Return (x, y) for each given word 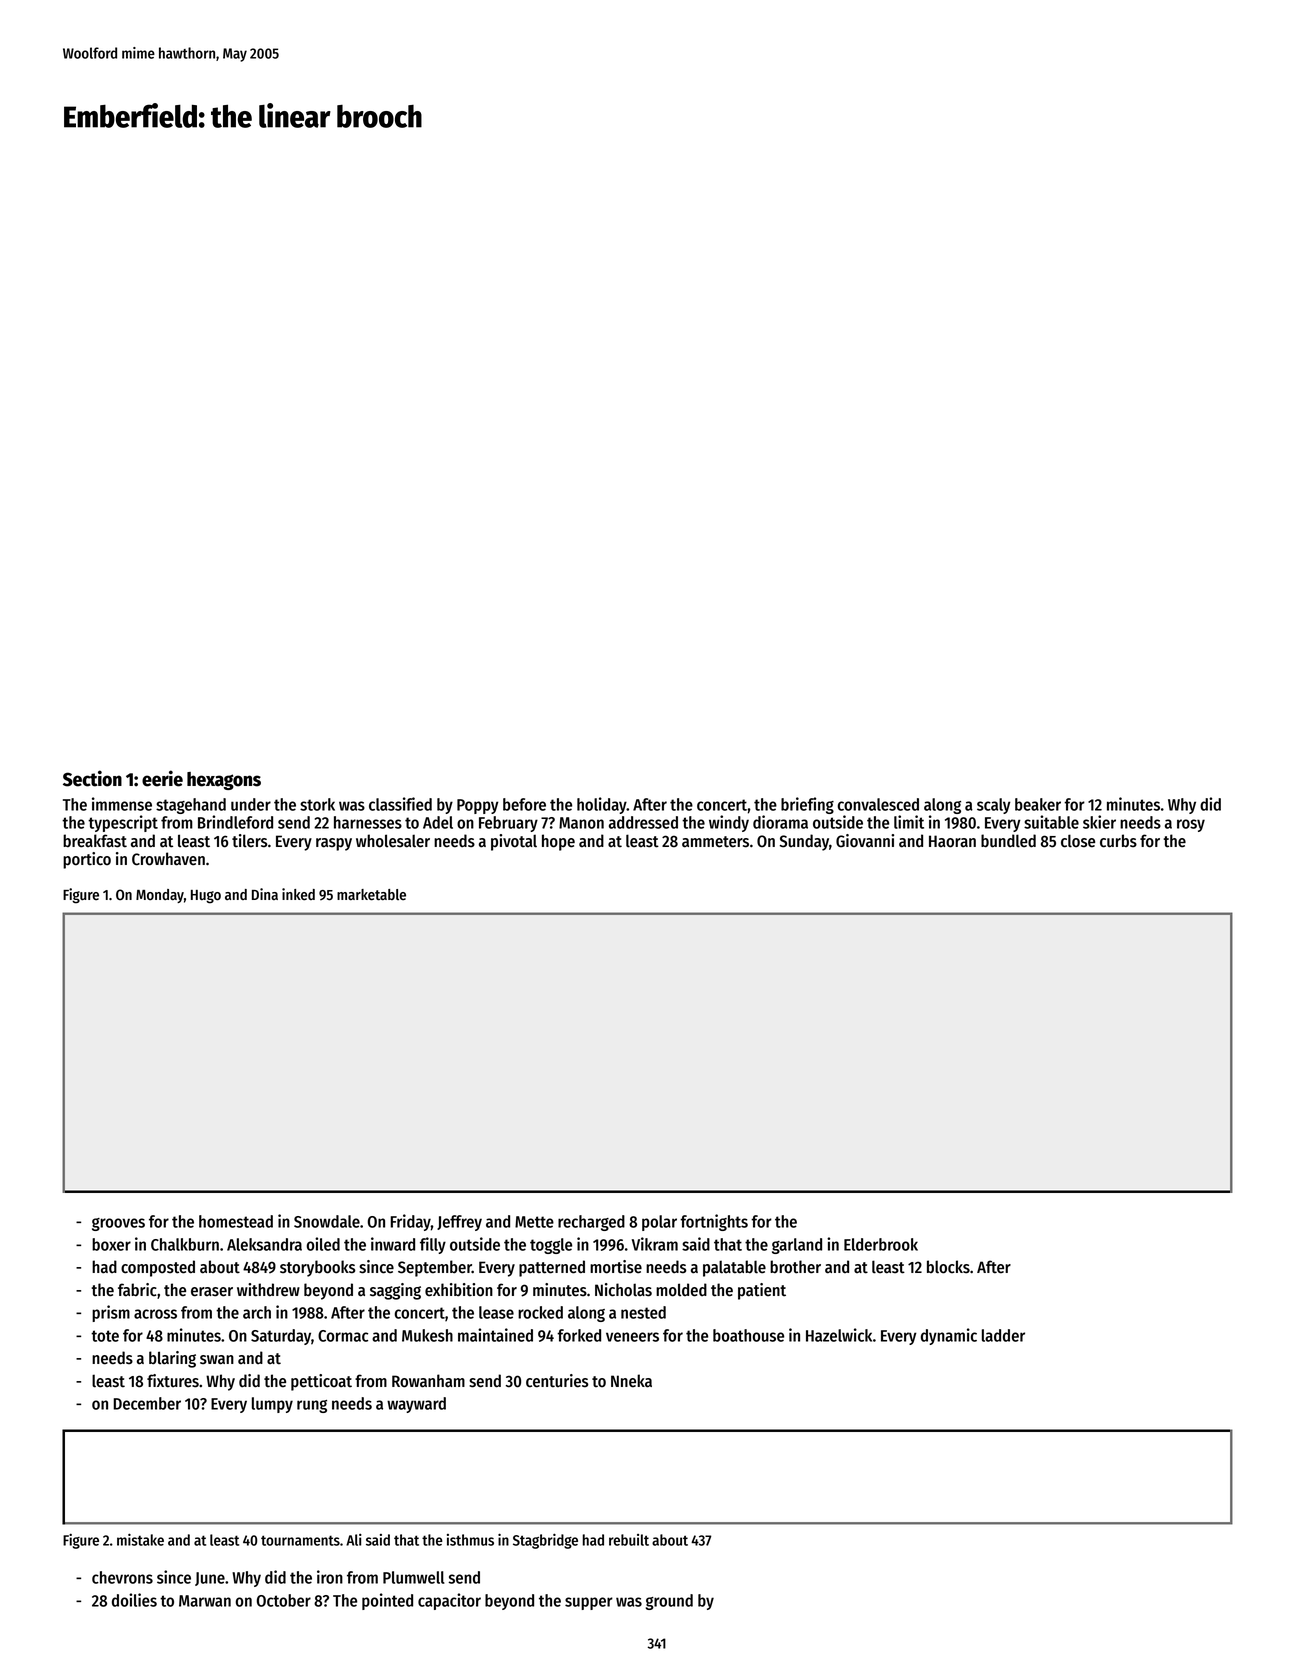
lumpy (272, 1405)
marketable (371, 895)
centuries (557, 1381)
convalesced (878, 804)
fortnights (714, 1222)
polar (659, 1223)
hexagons (224, 781)
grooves (118, 1224)
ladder (1003, 1335)
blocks (948, 1267)
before (524, 804)
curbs (1118, 841)
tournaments (300, 1540)
